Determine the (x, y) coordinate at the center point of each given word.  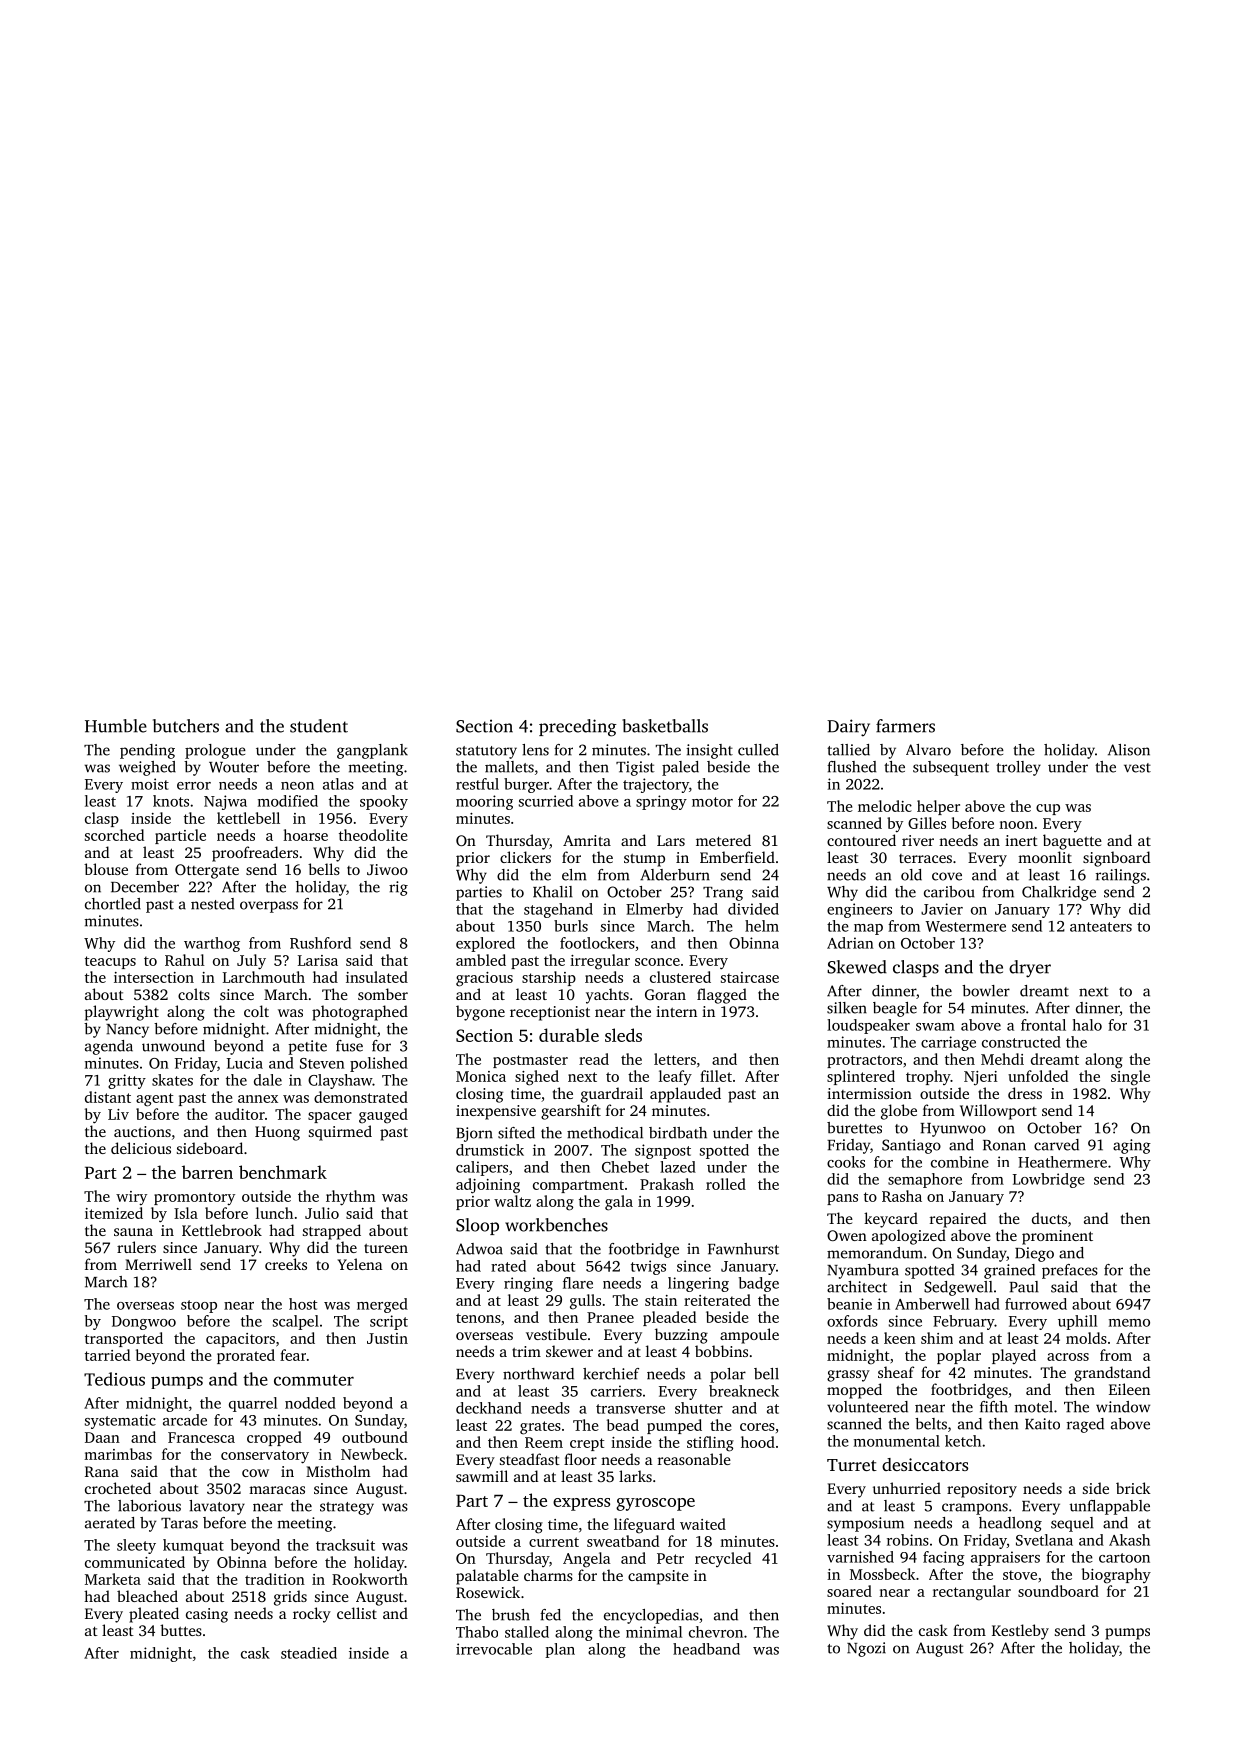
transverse (630, 1409)
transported (124, 1339)
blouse (106, 869)
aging (1132, 1146)
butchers (186, 726)
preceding (578, 728)
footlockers (597, 943)
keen (900, 1338)
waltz (512, 1201)
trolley (1018, 768)
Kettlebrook (222, 1230)
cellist (357, 1613)
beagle (895, 1009)
